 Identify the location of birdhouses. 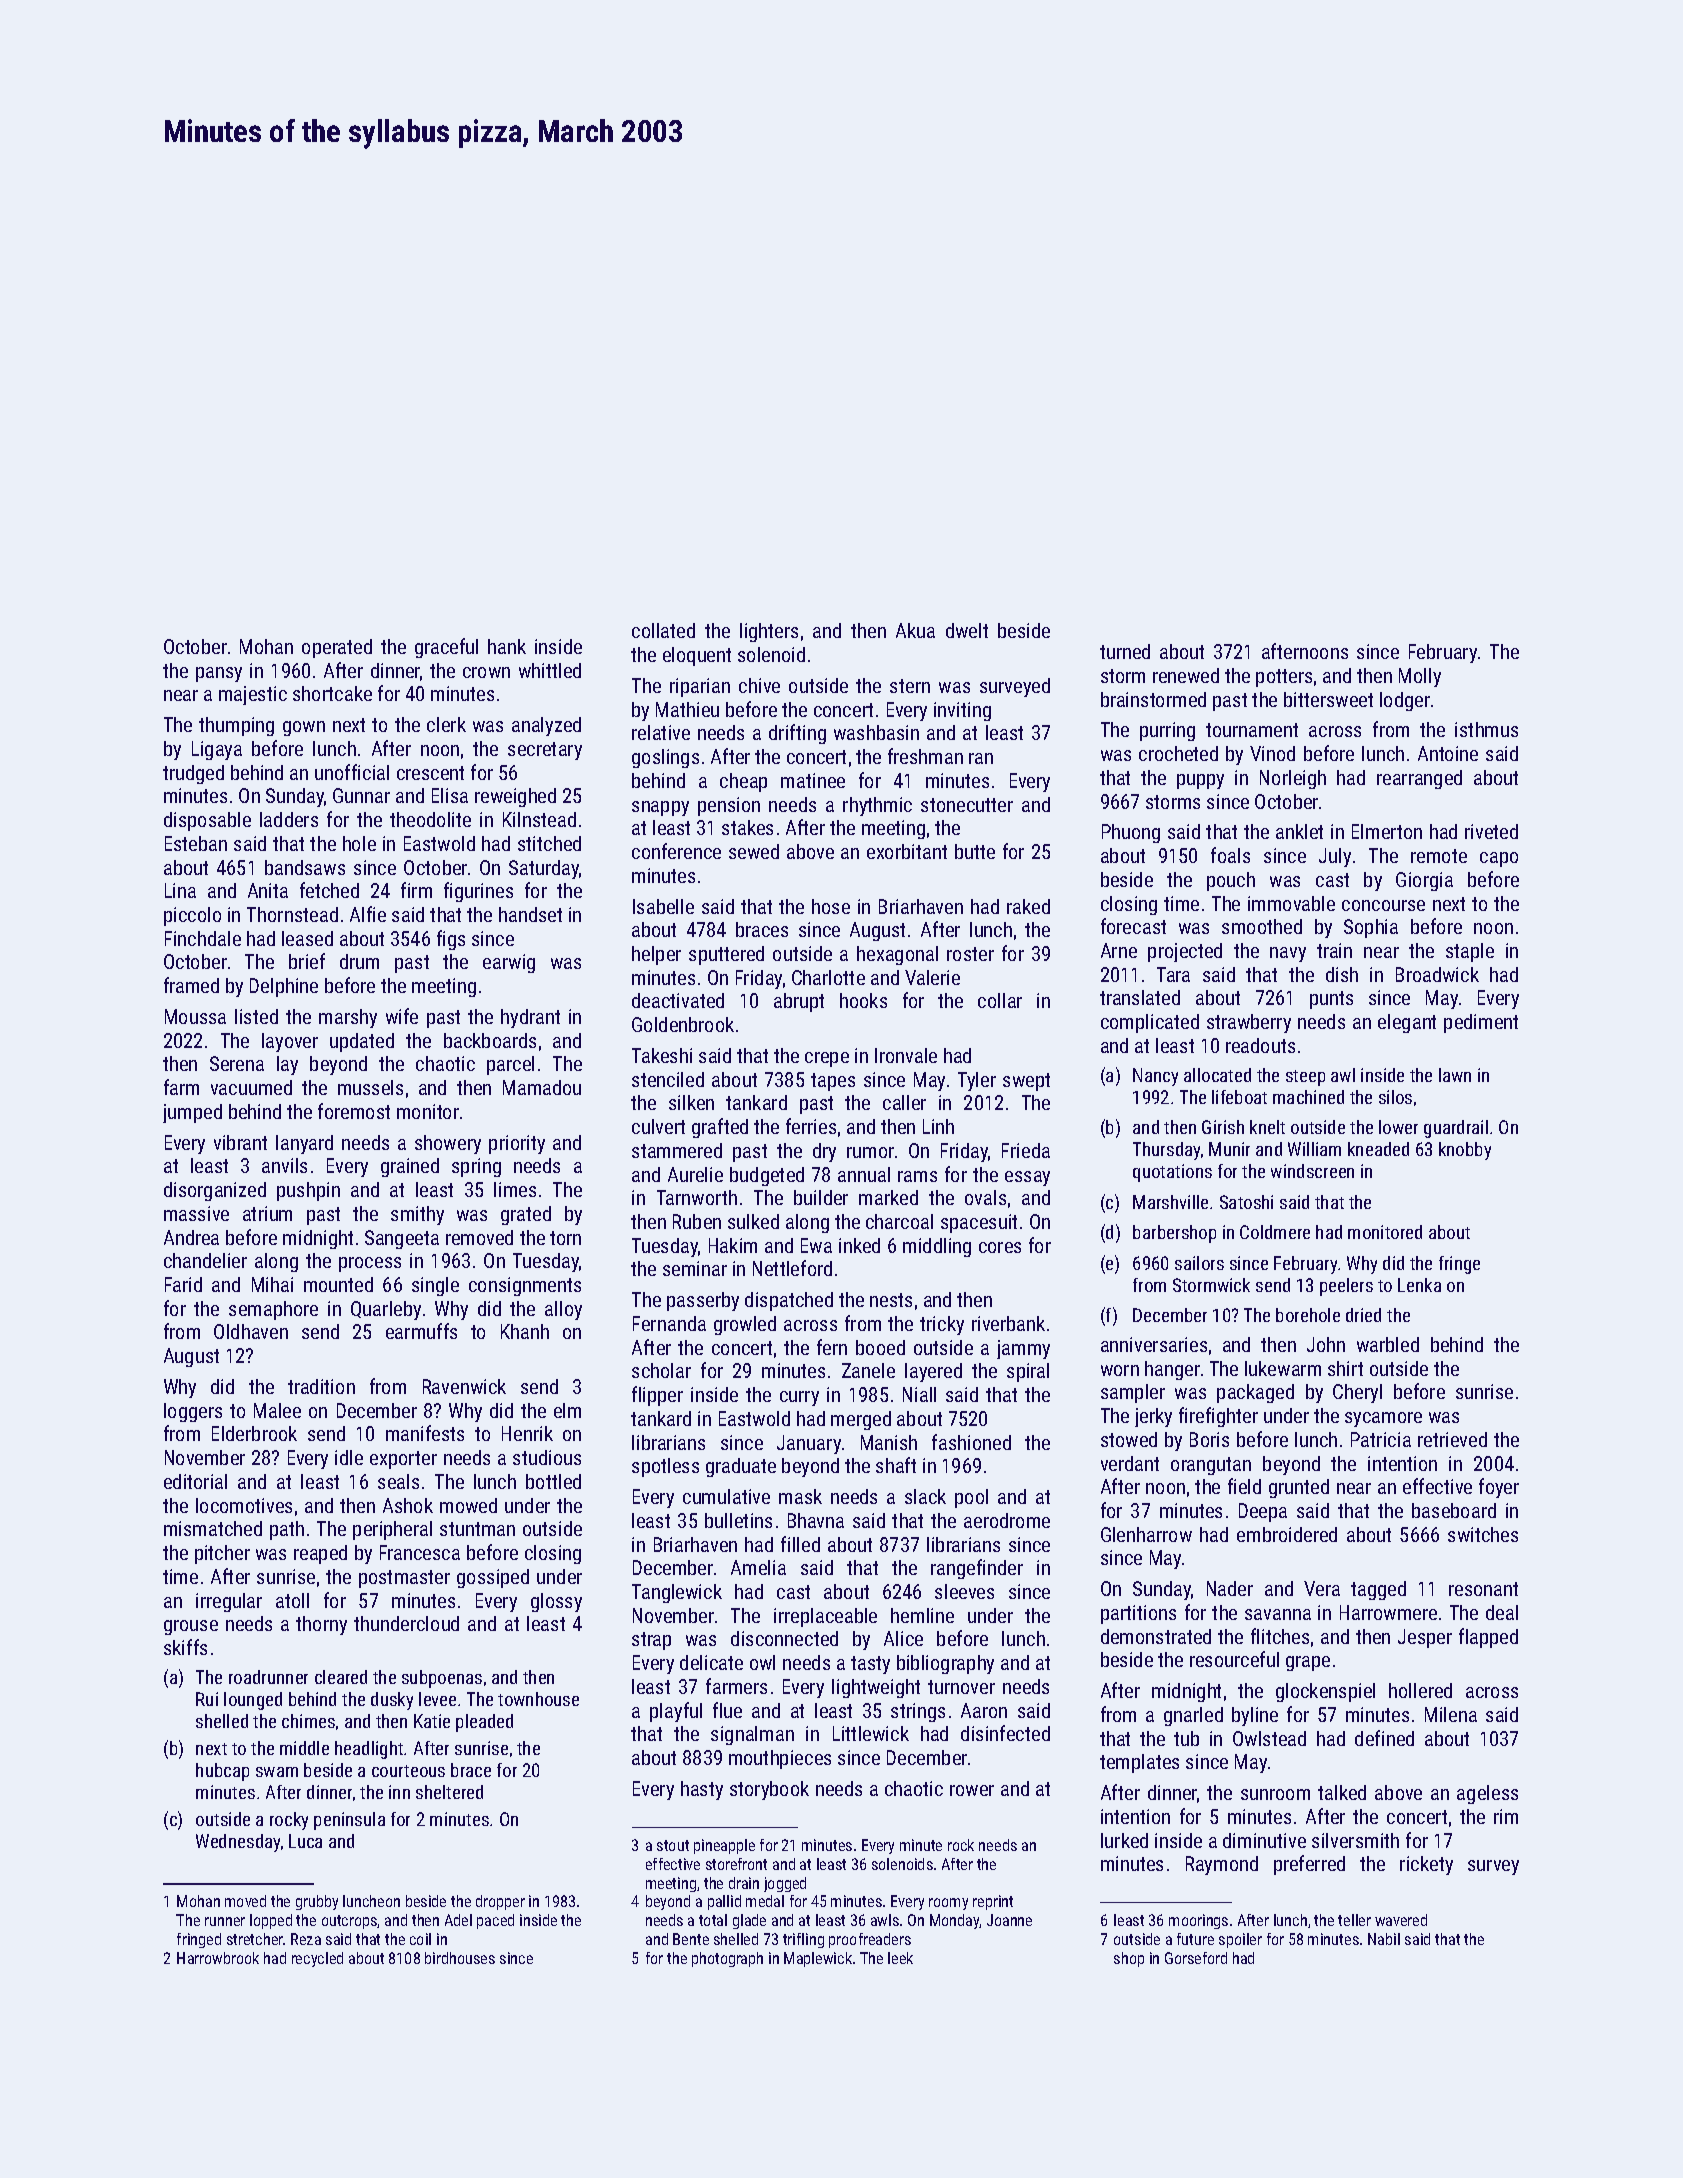
(460, 1958).
